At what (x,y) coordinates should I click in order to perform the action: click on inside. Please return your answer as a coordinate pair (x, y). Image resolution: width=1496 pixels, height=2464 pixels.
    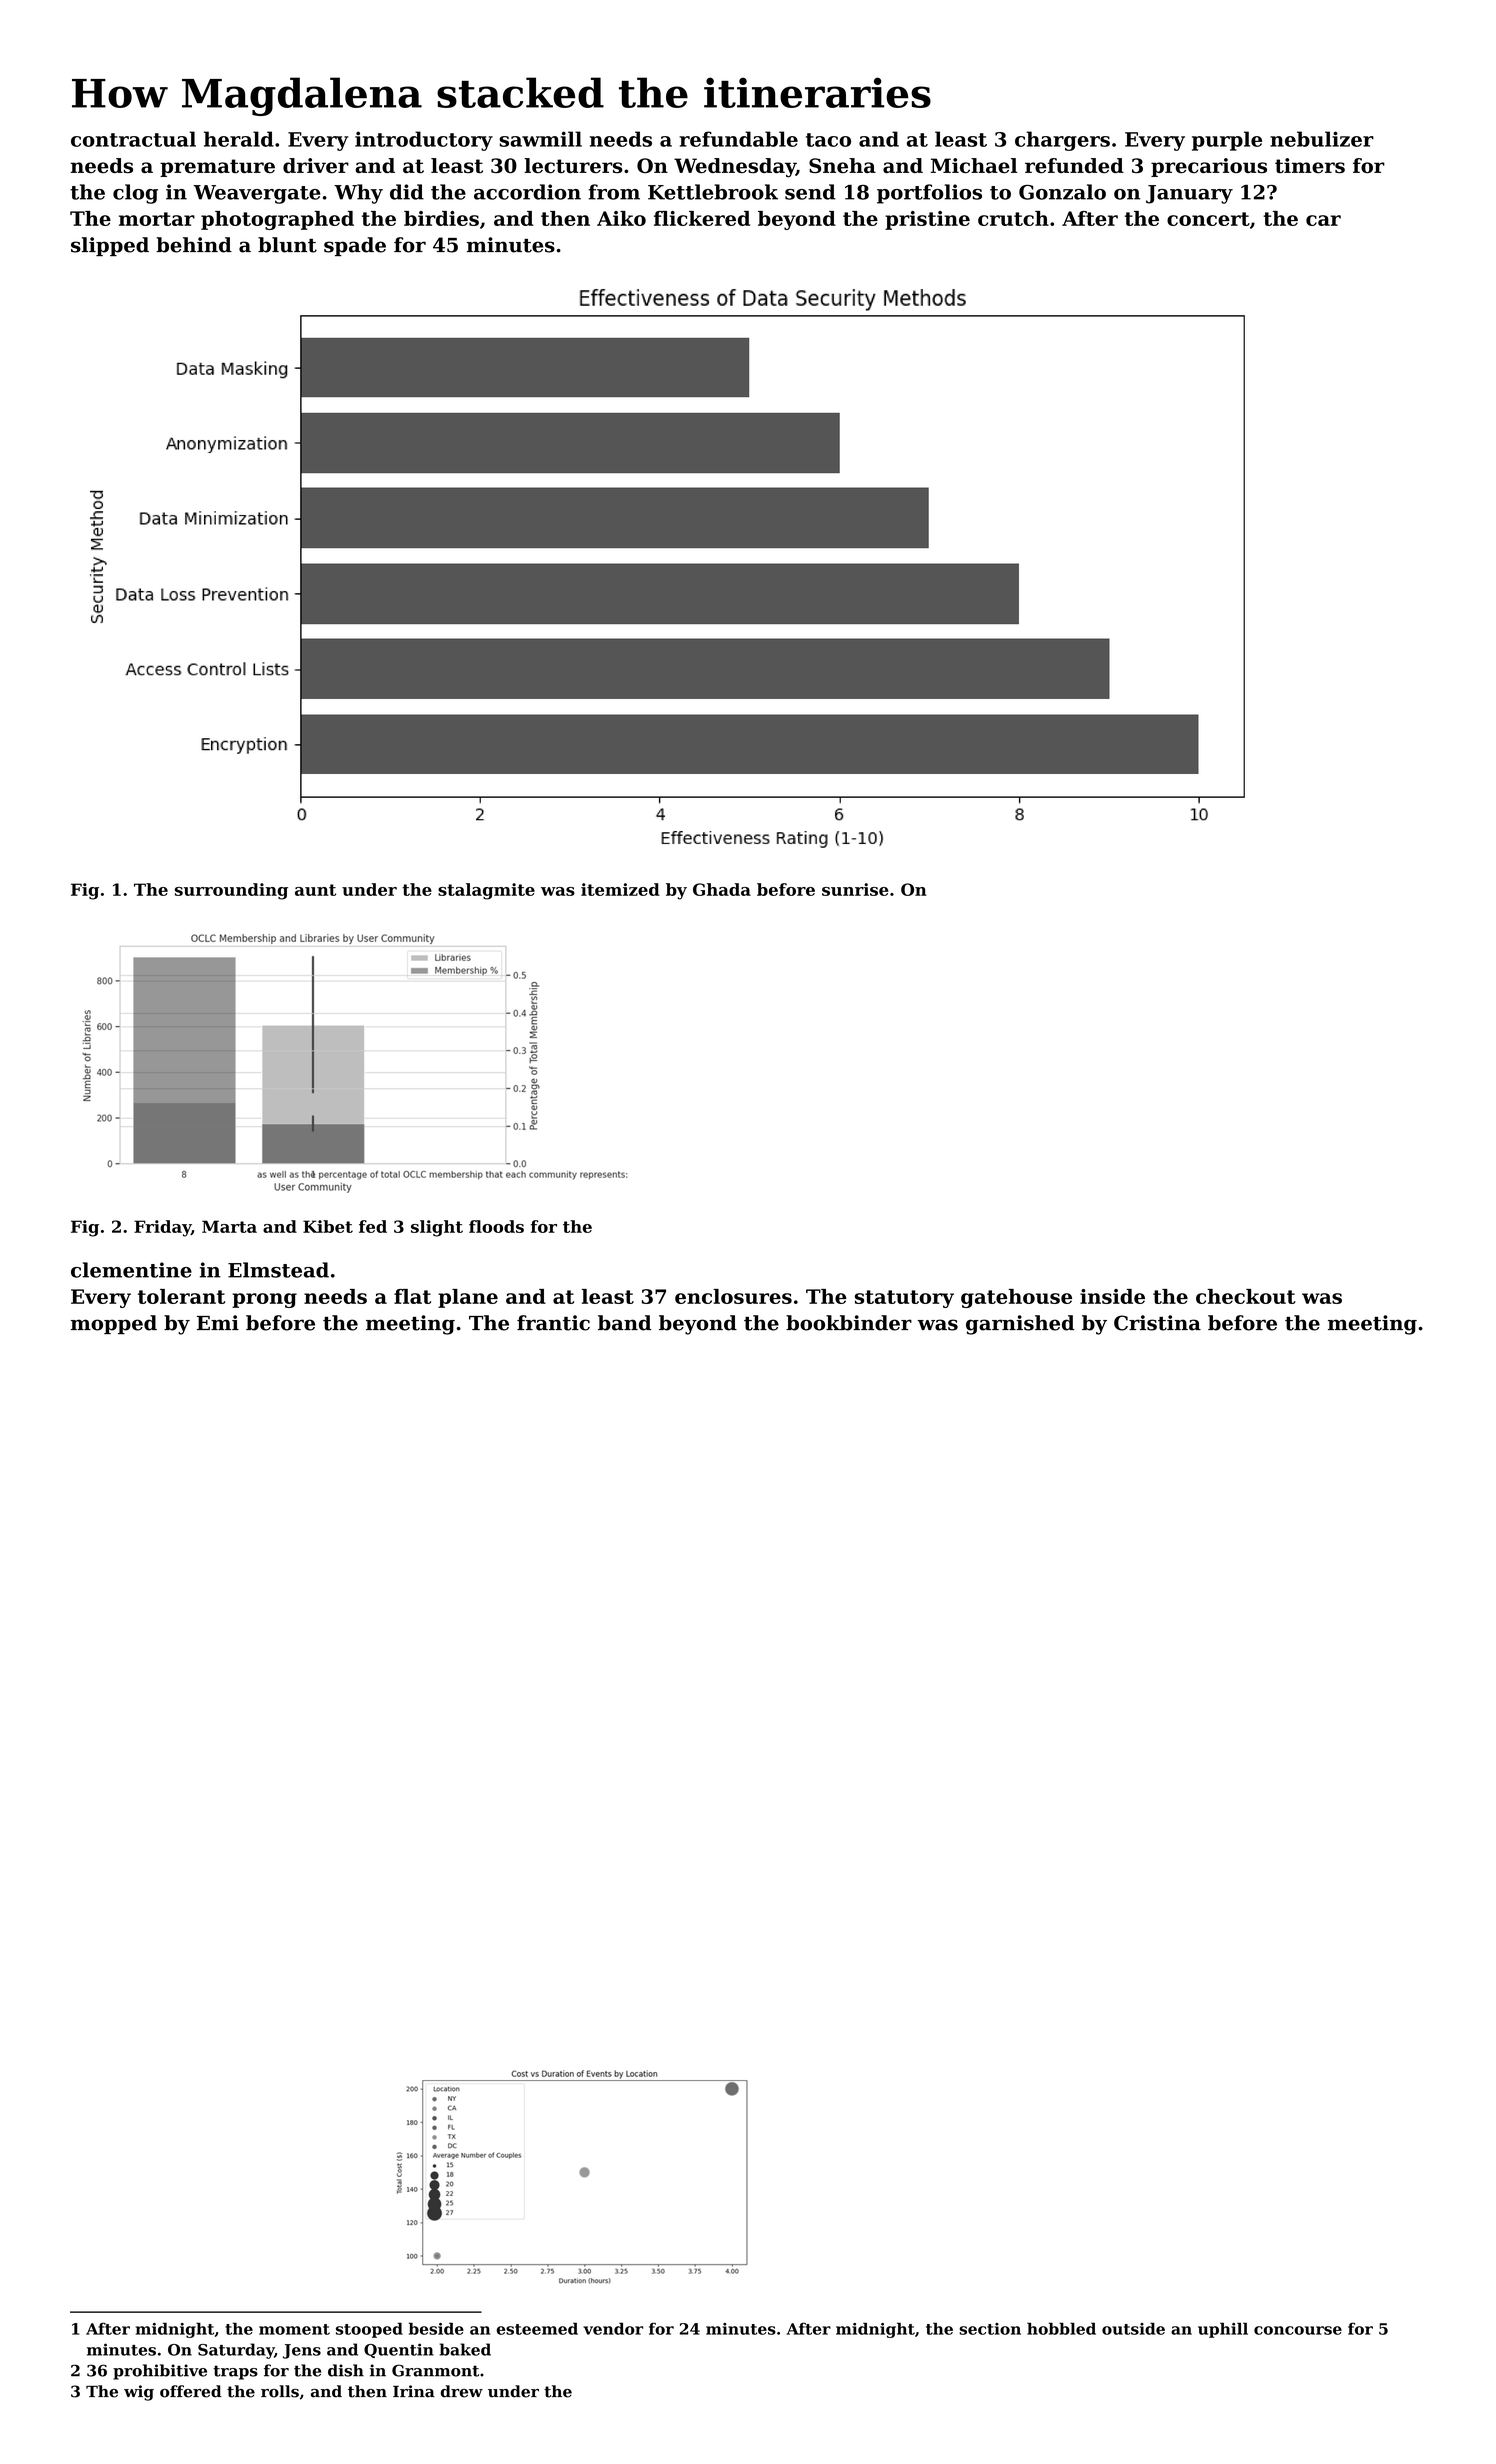
    Looking at the image, I should click on (1112, 1296).
